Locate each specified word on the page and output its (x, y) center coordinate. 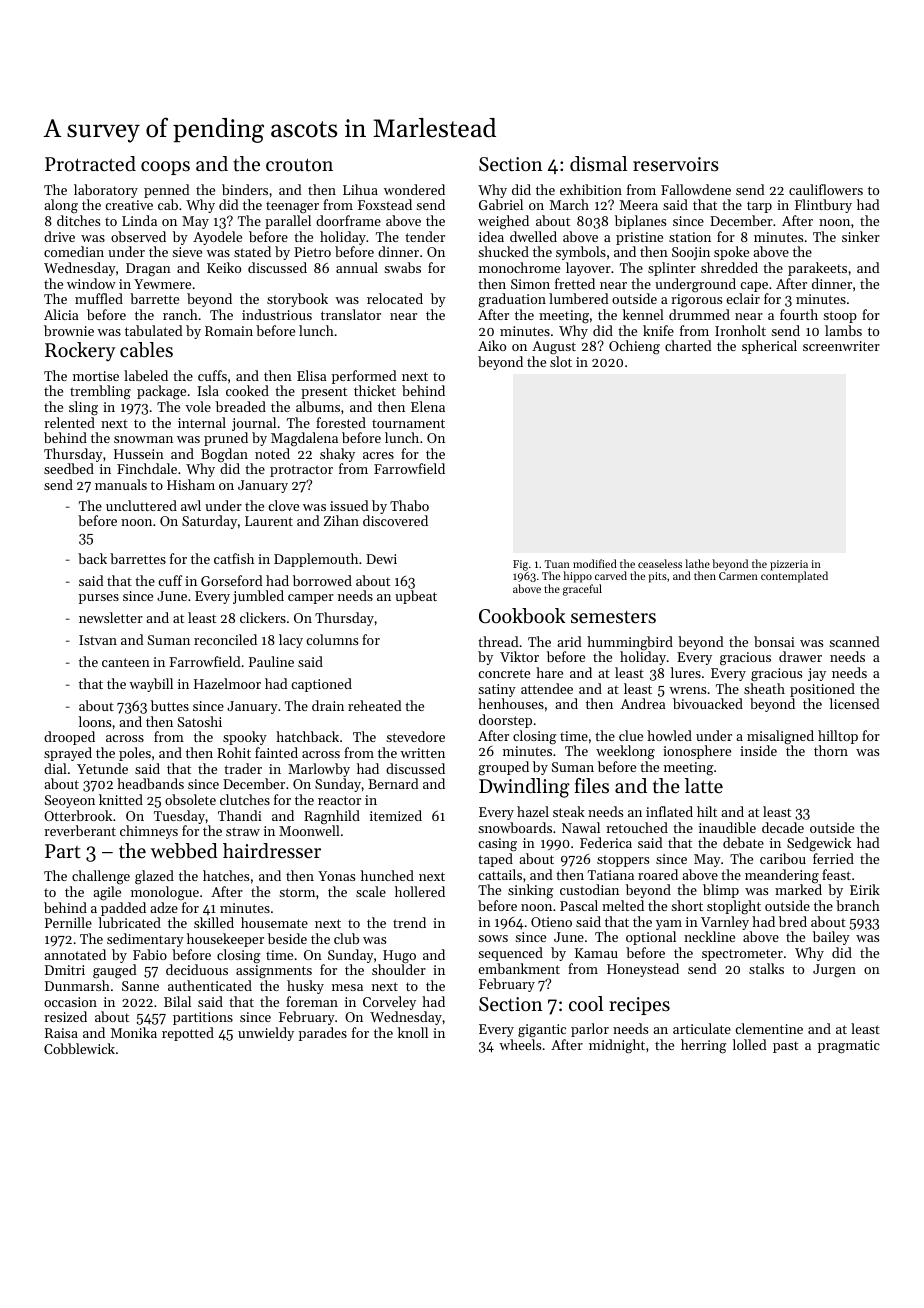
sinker (861, 236)
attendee (547, 688)
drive (59, 236)
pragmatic (849, 1047)
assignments (274, 972)
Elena (428, 406)
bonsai (774, 641)
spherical (769, 347)
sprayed (68, 754)
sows (493, 938)
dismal (598, 164)
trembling (100, 392)
